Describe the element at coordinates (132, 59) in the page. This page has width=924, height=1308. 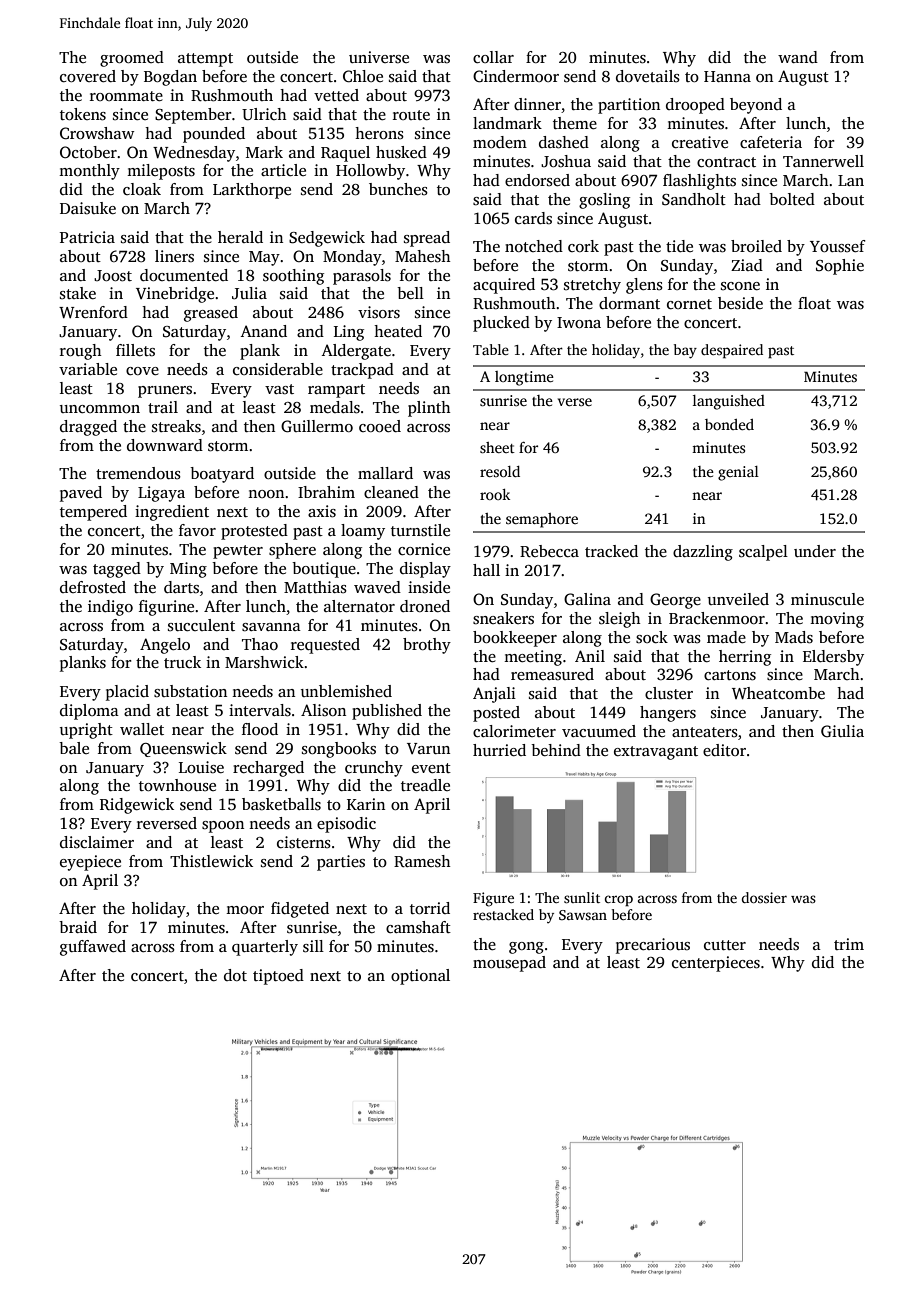
I see `groomed` at that location.
